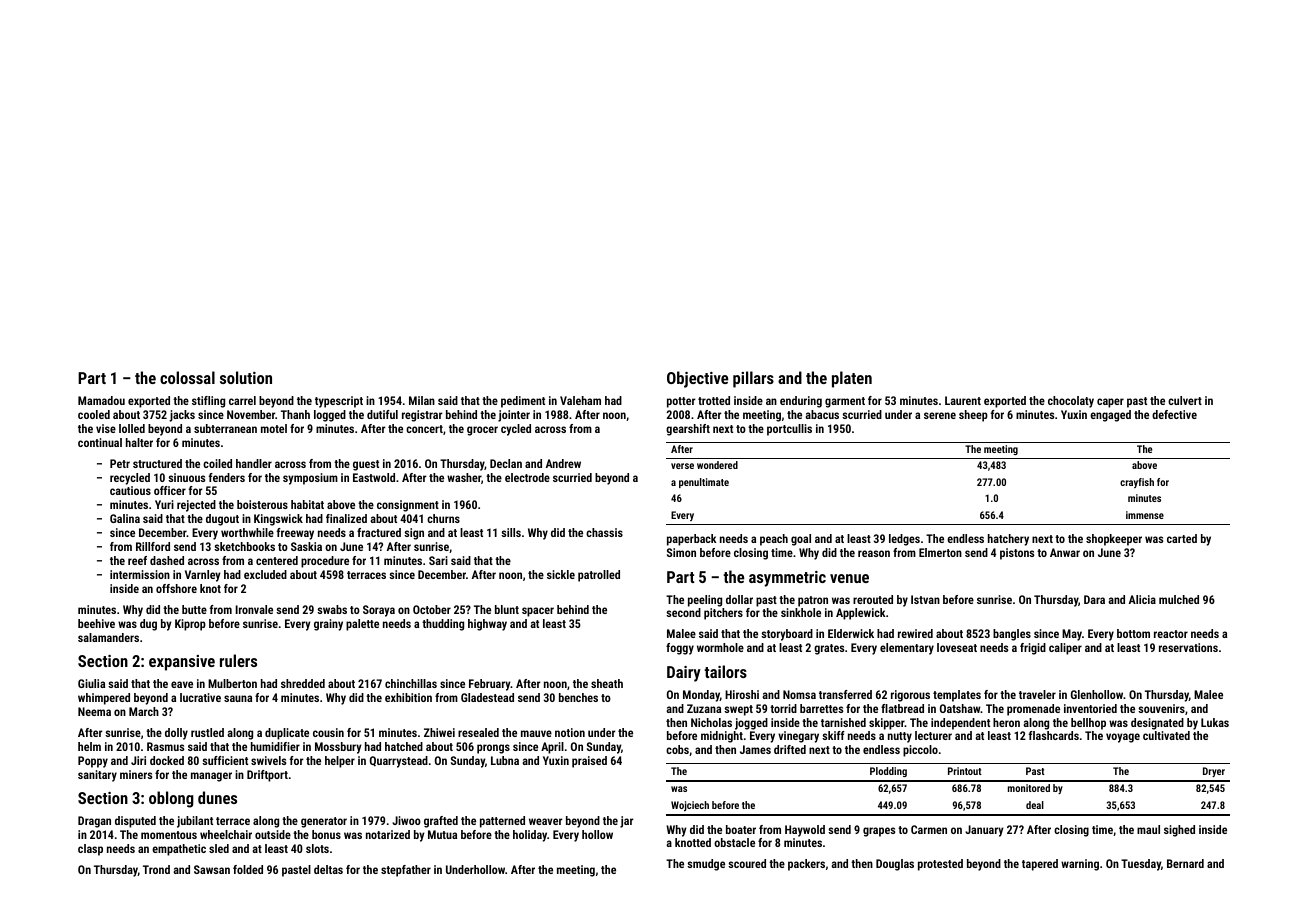 This page has height=924, width=1308. I want to click on reservations, so click(1188, 647).
